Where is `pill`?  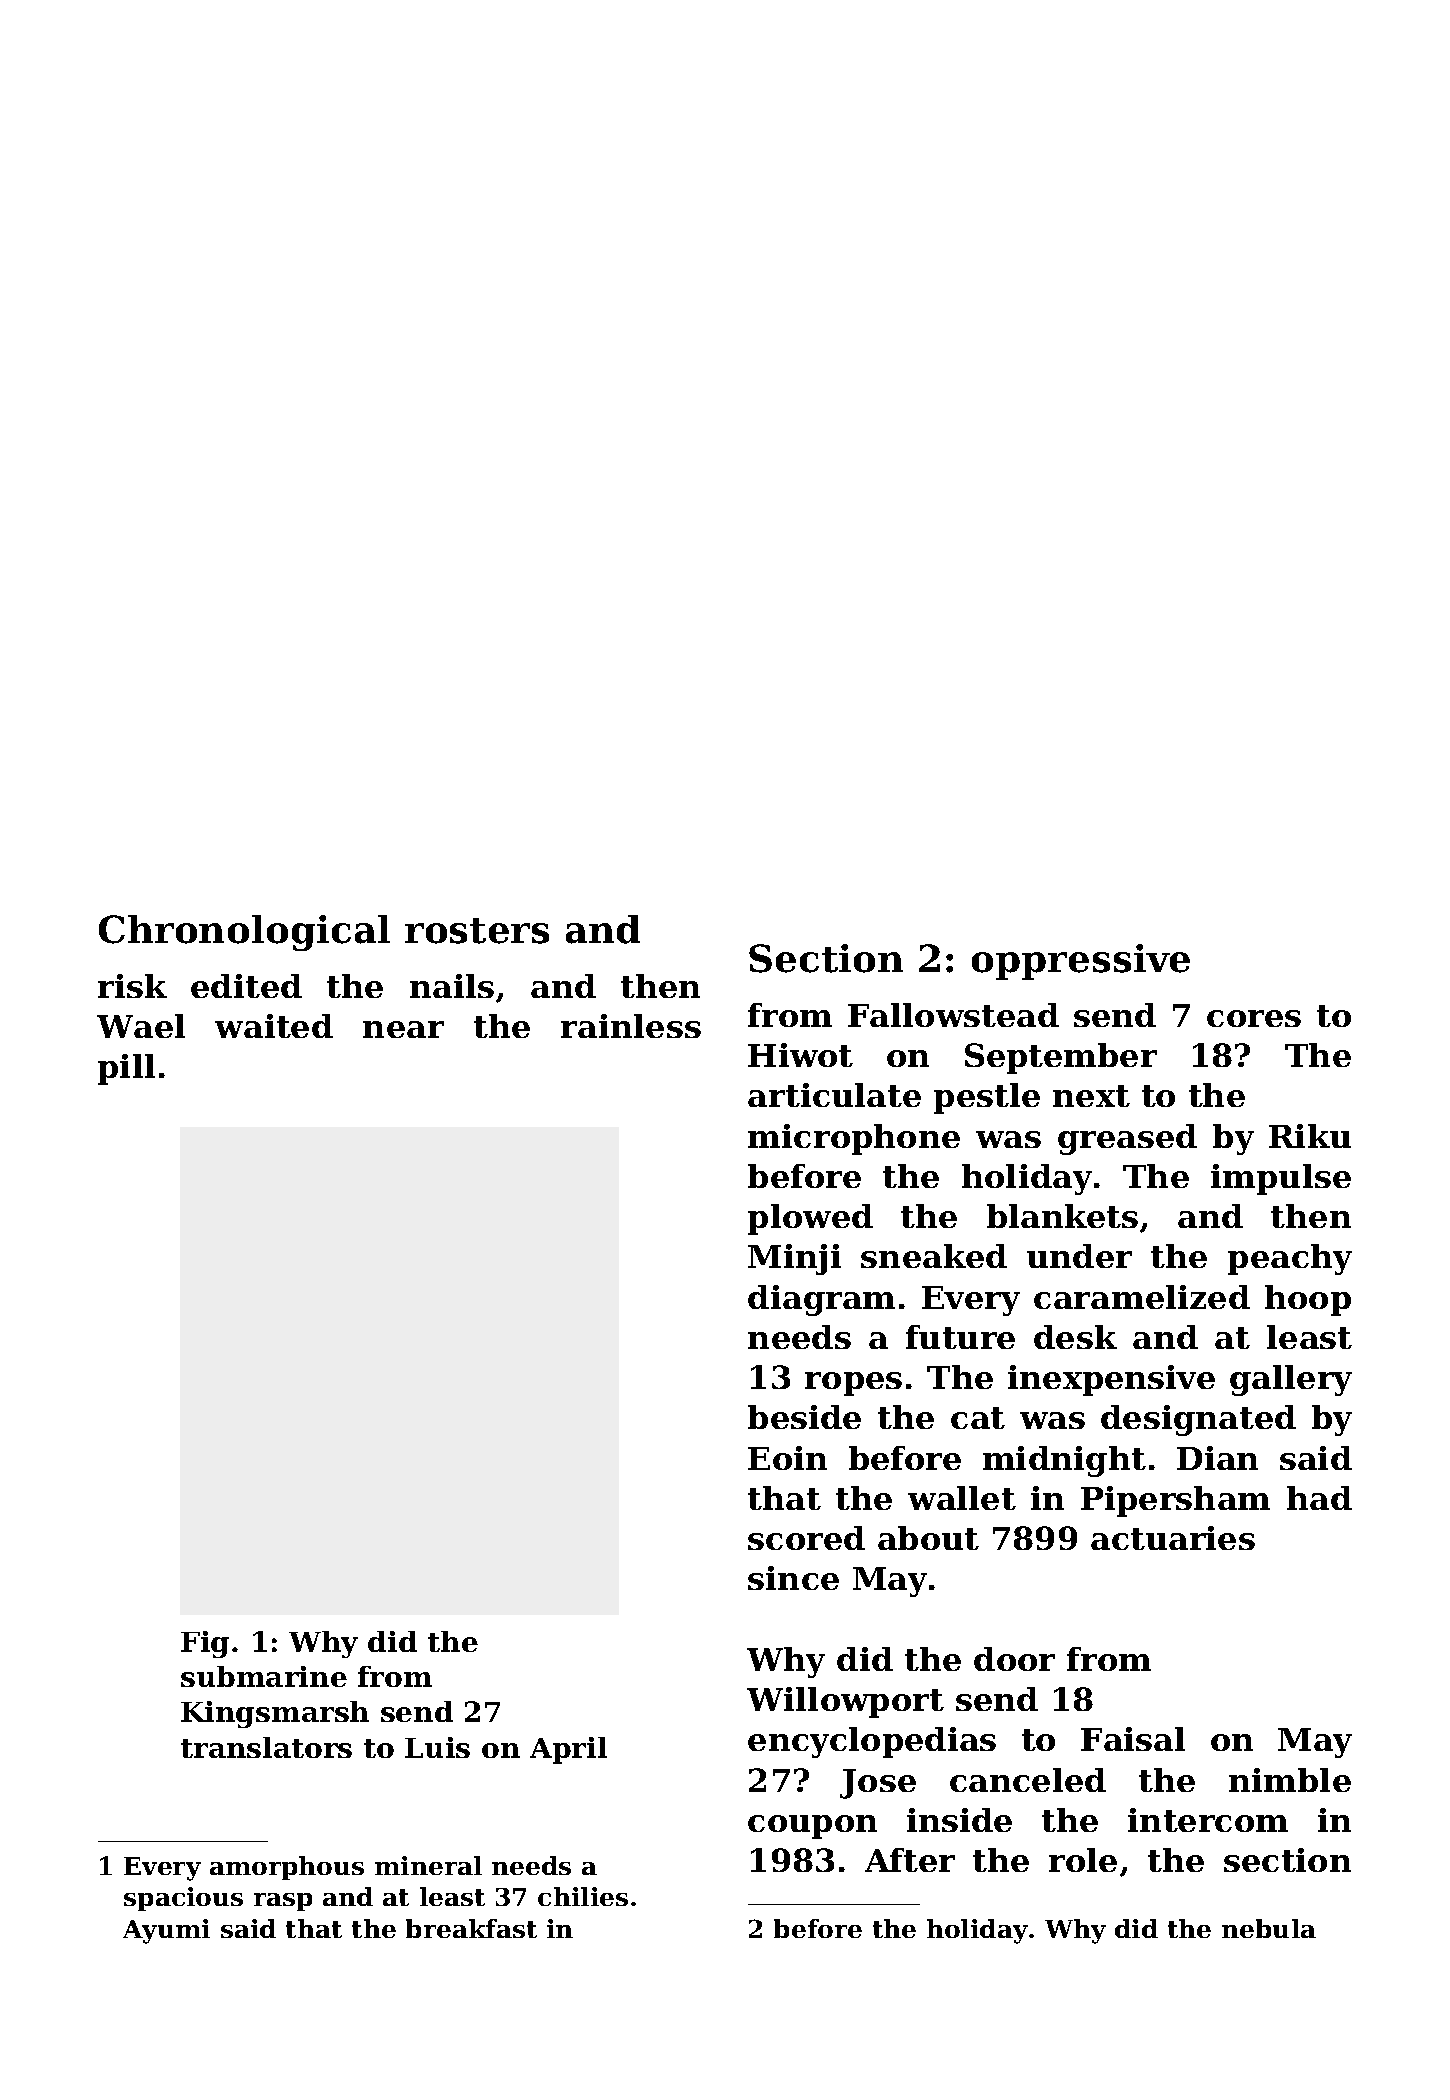
pill is located at coordinates (126, 1069).
